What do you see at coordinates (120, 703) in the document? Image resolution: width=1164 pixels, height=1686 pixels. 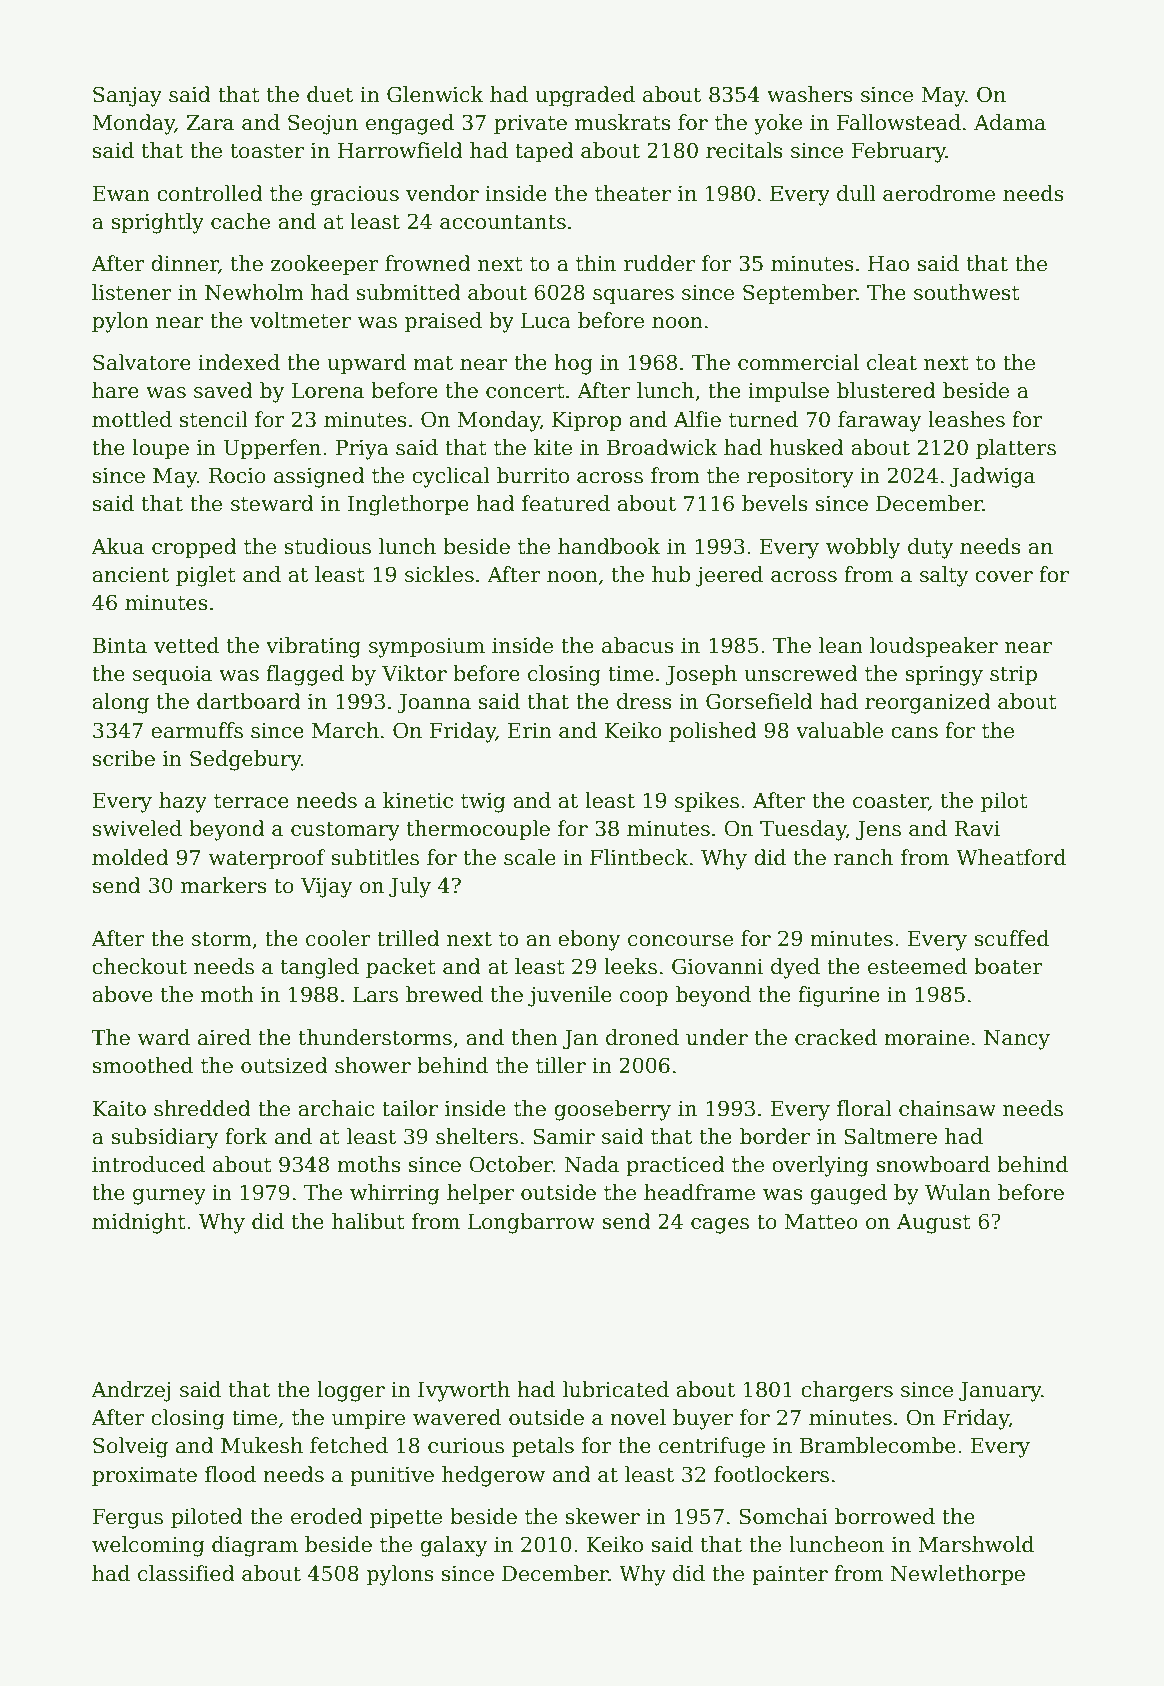 I see `along` at bounding box center [120, 703].
